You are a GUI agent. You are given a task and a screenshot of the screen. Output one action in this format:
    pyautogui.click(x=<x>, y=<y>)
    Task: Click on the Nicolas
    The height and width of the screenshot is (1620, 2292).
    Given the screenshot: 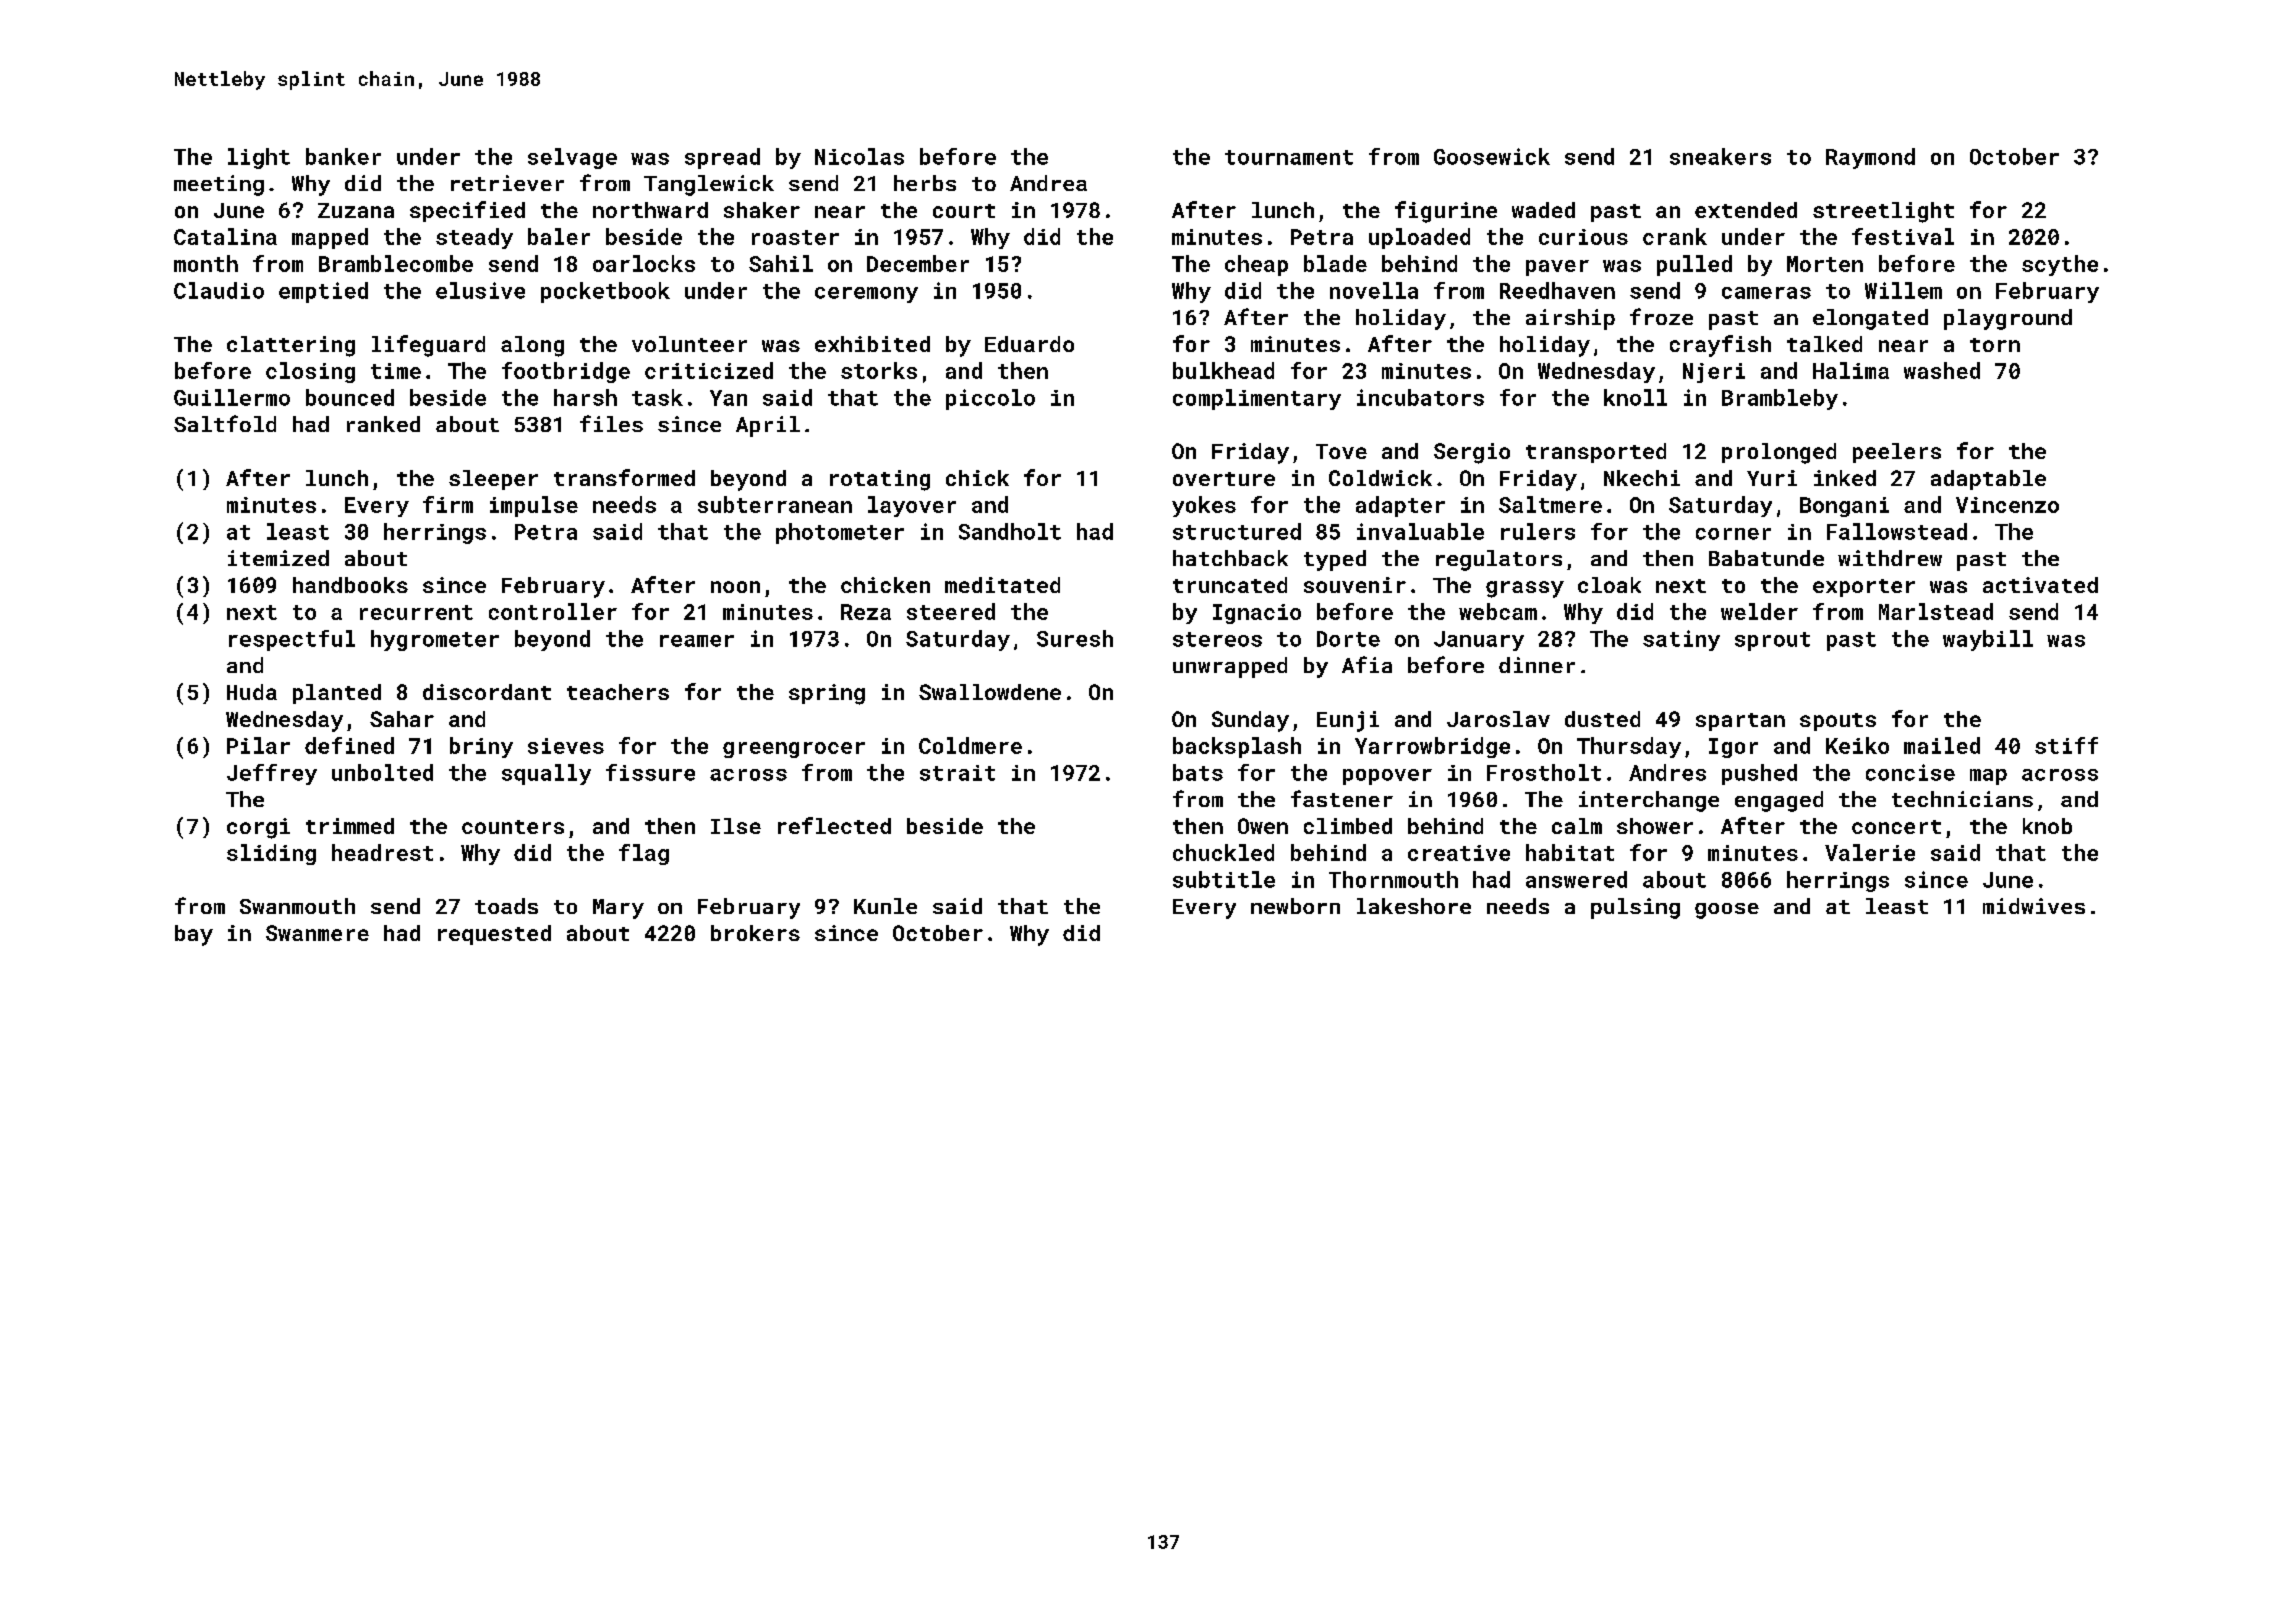 What is the action you would take?
    pyautogui.click(x=859, y=156)
